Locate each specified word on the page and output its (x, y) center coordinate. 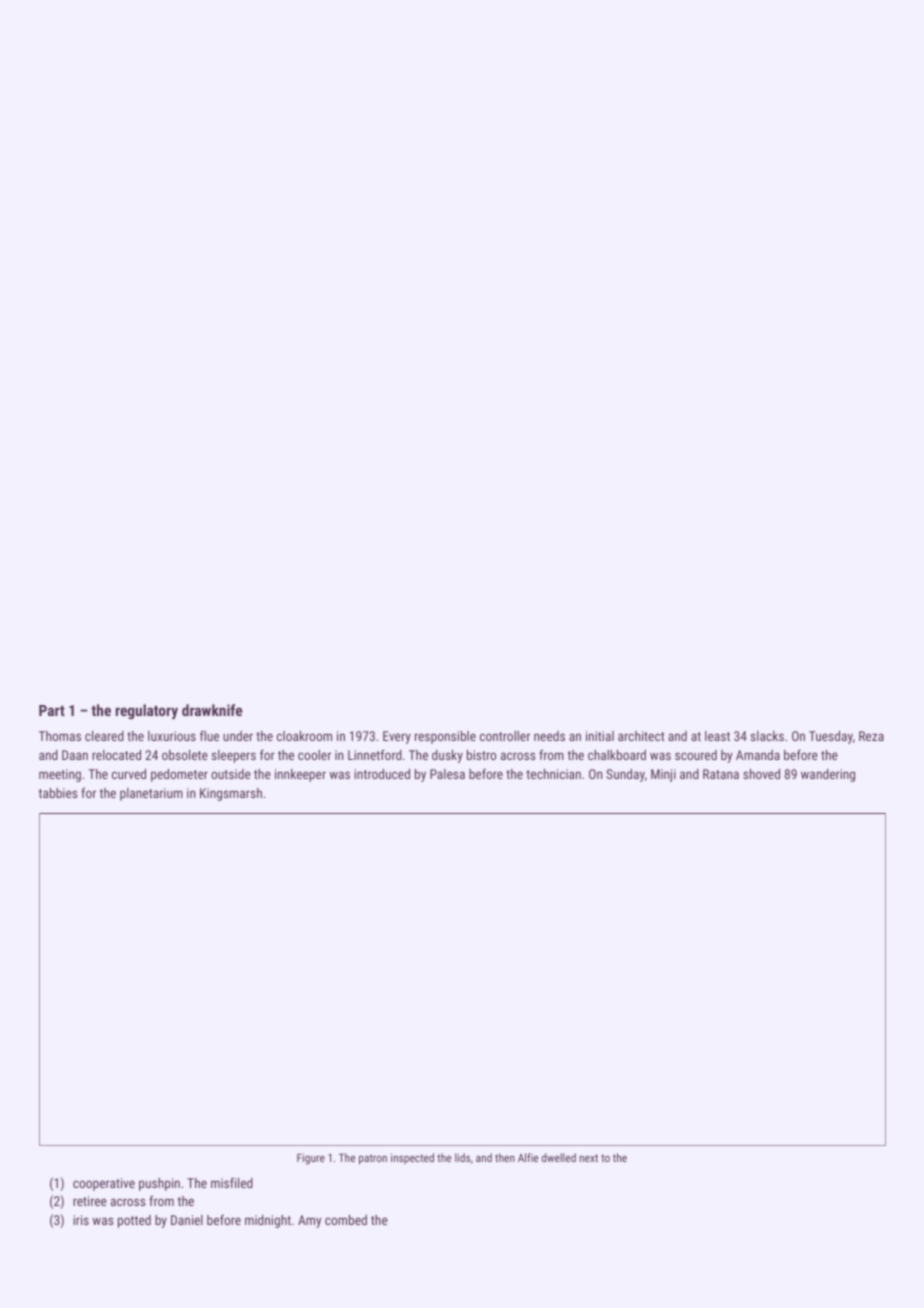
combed (346, 1220)
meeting (60, 775)
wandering (828, 775)
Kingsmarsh (231, 794)
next (588, 1158)
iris (81, 1220)
